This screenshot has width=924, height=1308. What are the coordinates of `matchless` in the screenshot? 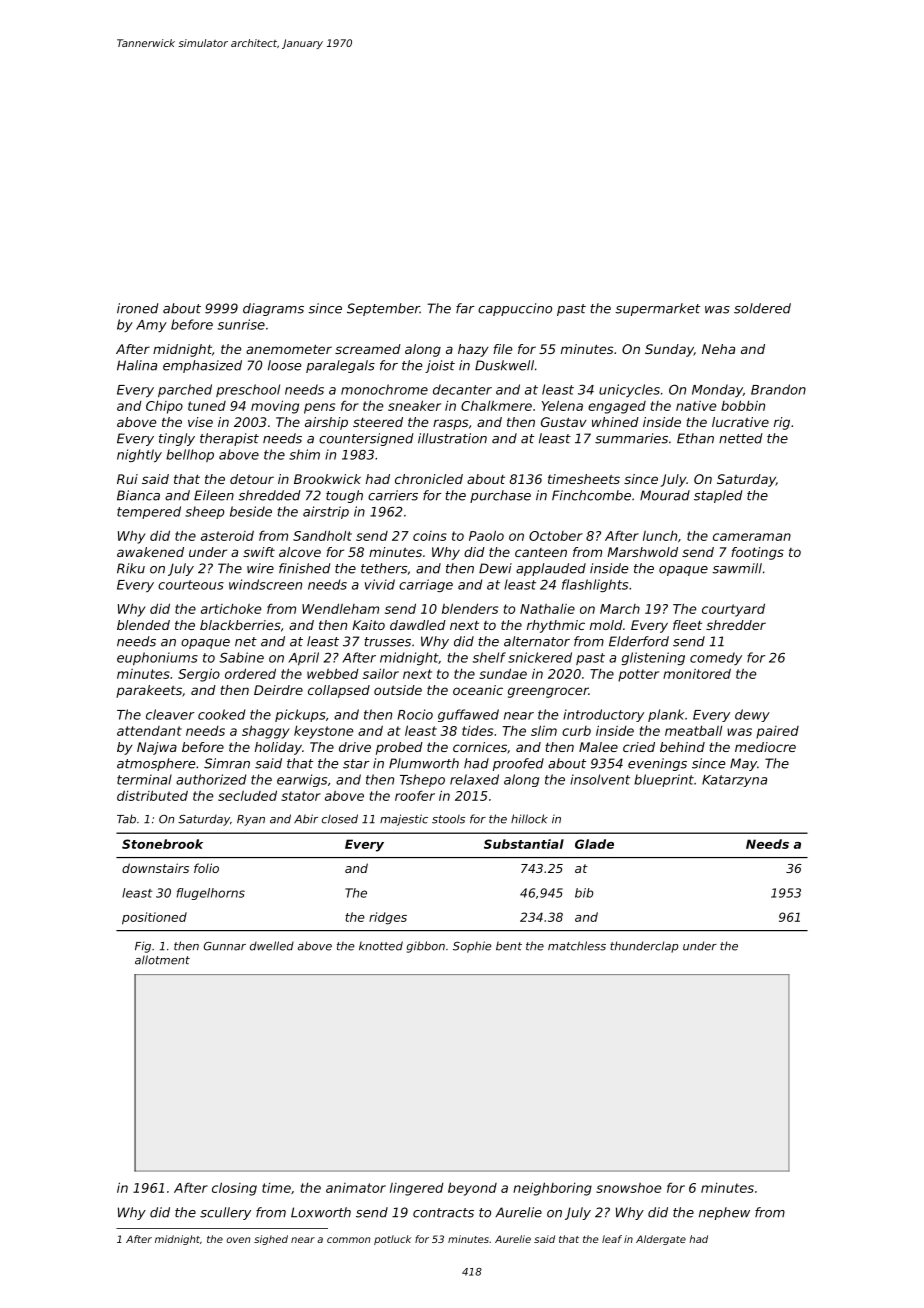 It's located at (577, 946).
